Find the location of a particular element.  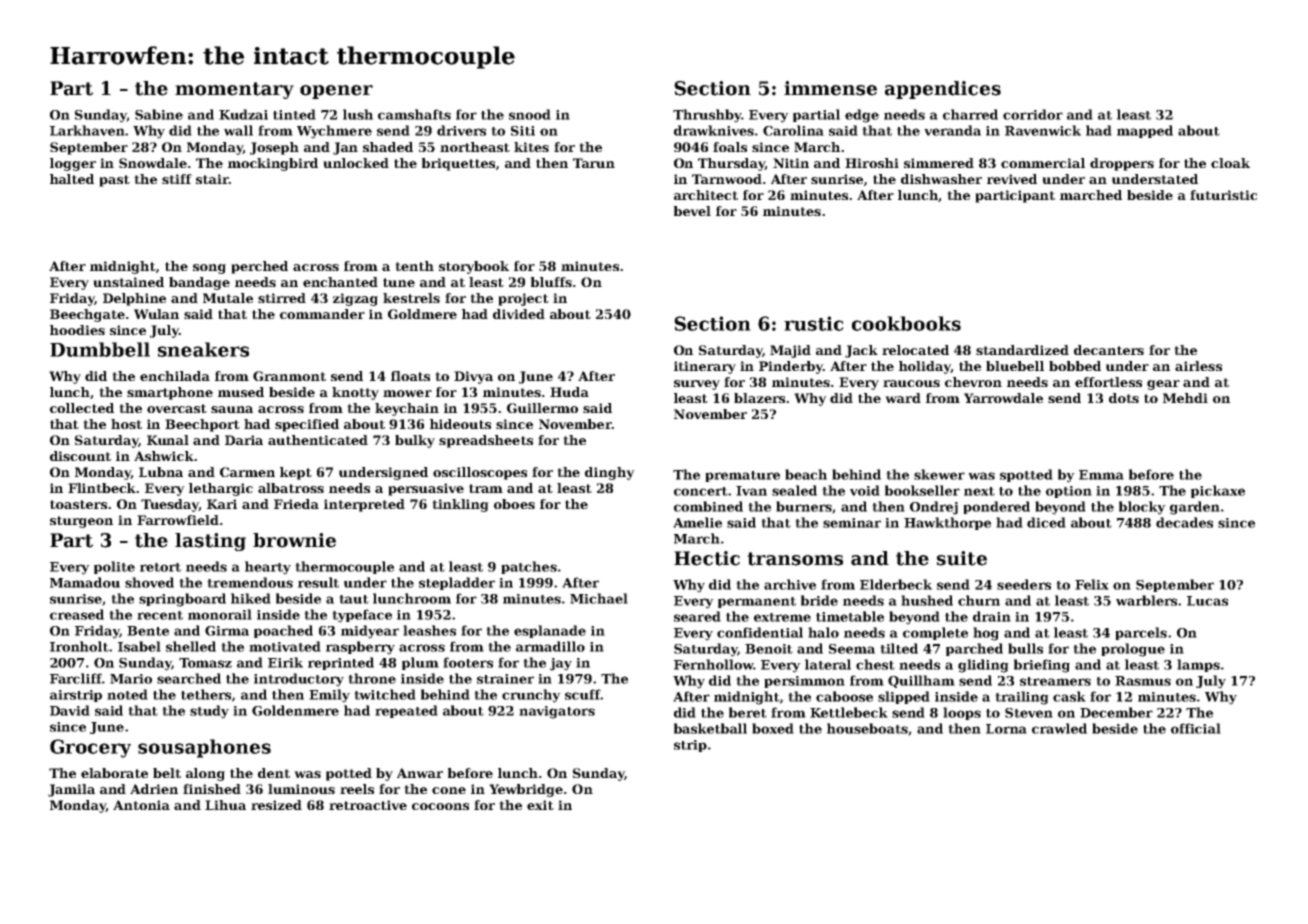

Lorna is located at coordinates (1006, 729).
